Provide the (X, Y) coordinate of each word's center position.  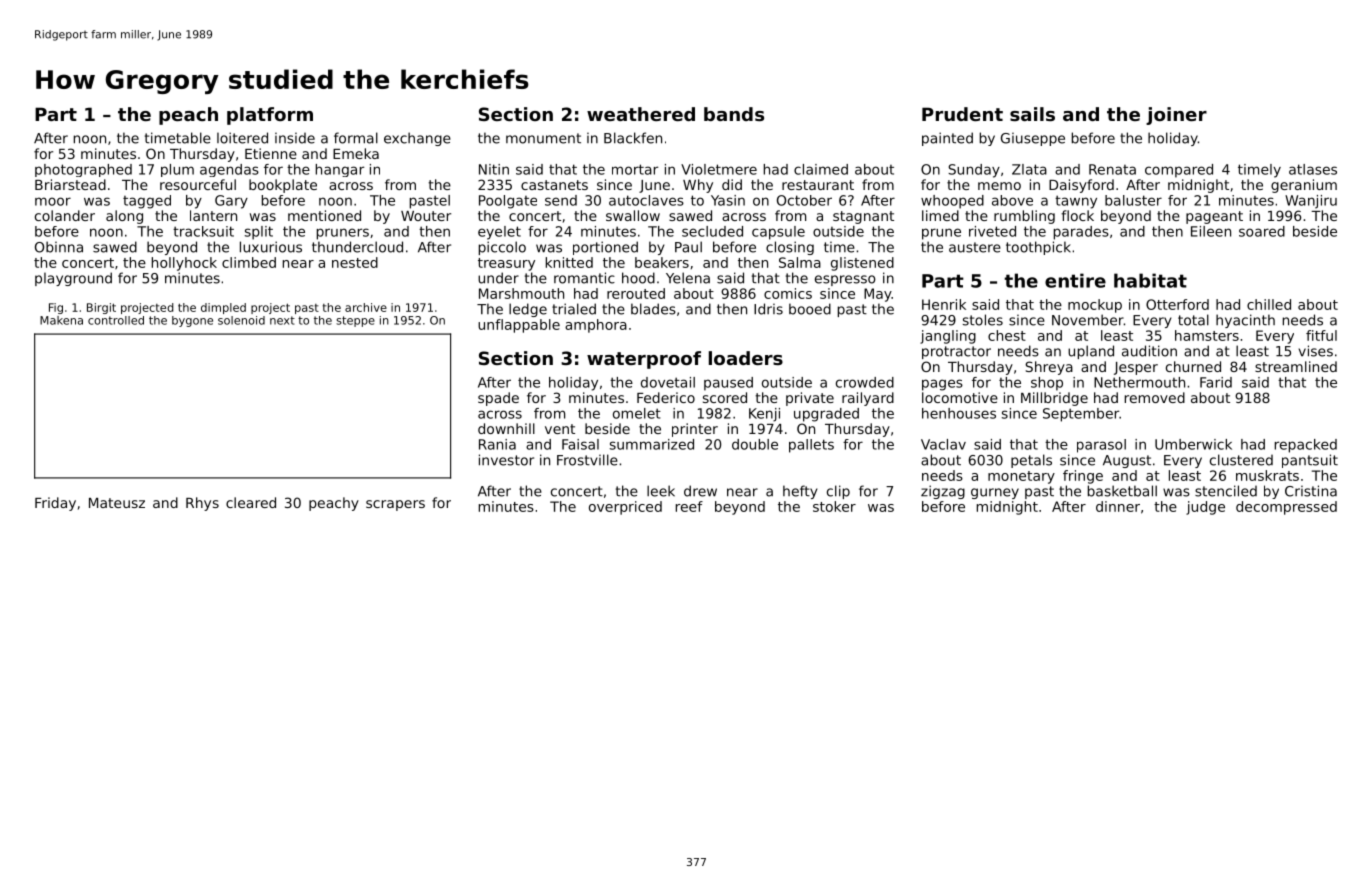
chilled (1269, 304)
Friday (55, 504)
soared (1262, 231)
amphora (596, 326)
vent (560, 429)
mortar (635, 169)
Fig (56, 308)
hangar (340, 170)
